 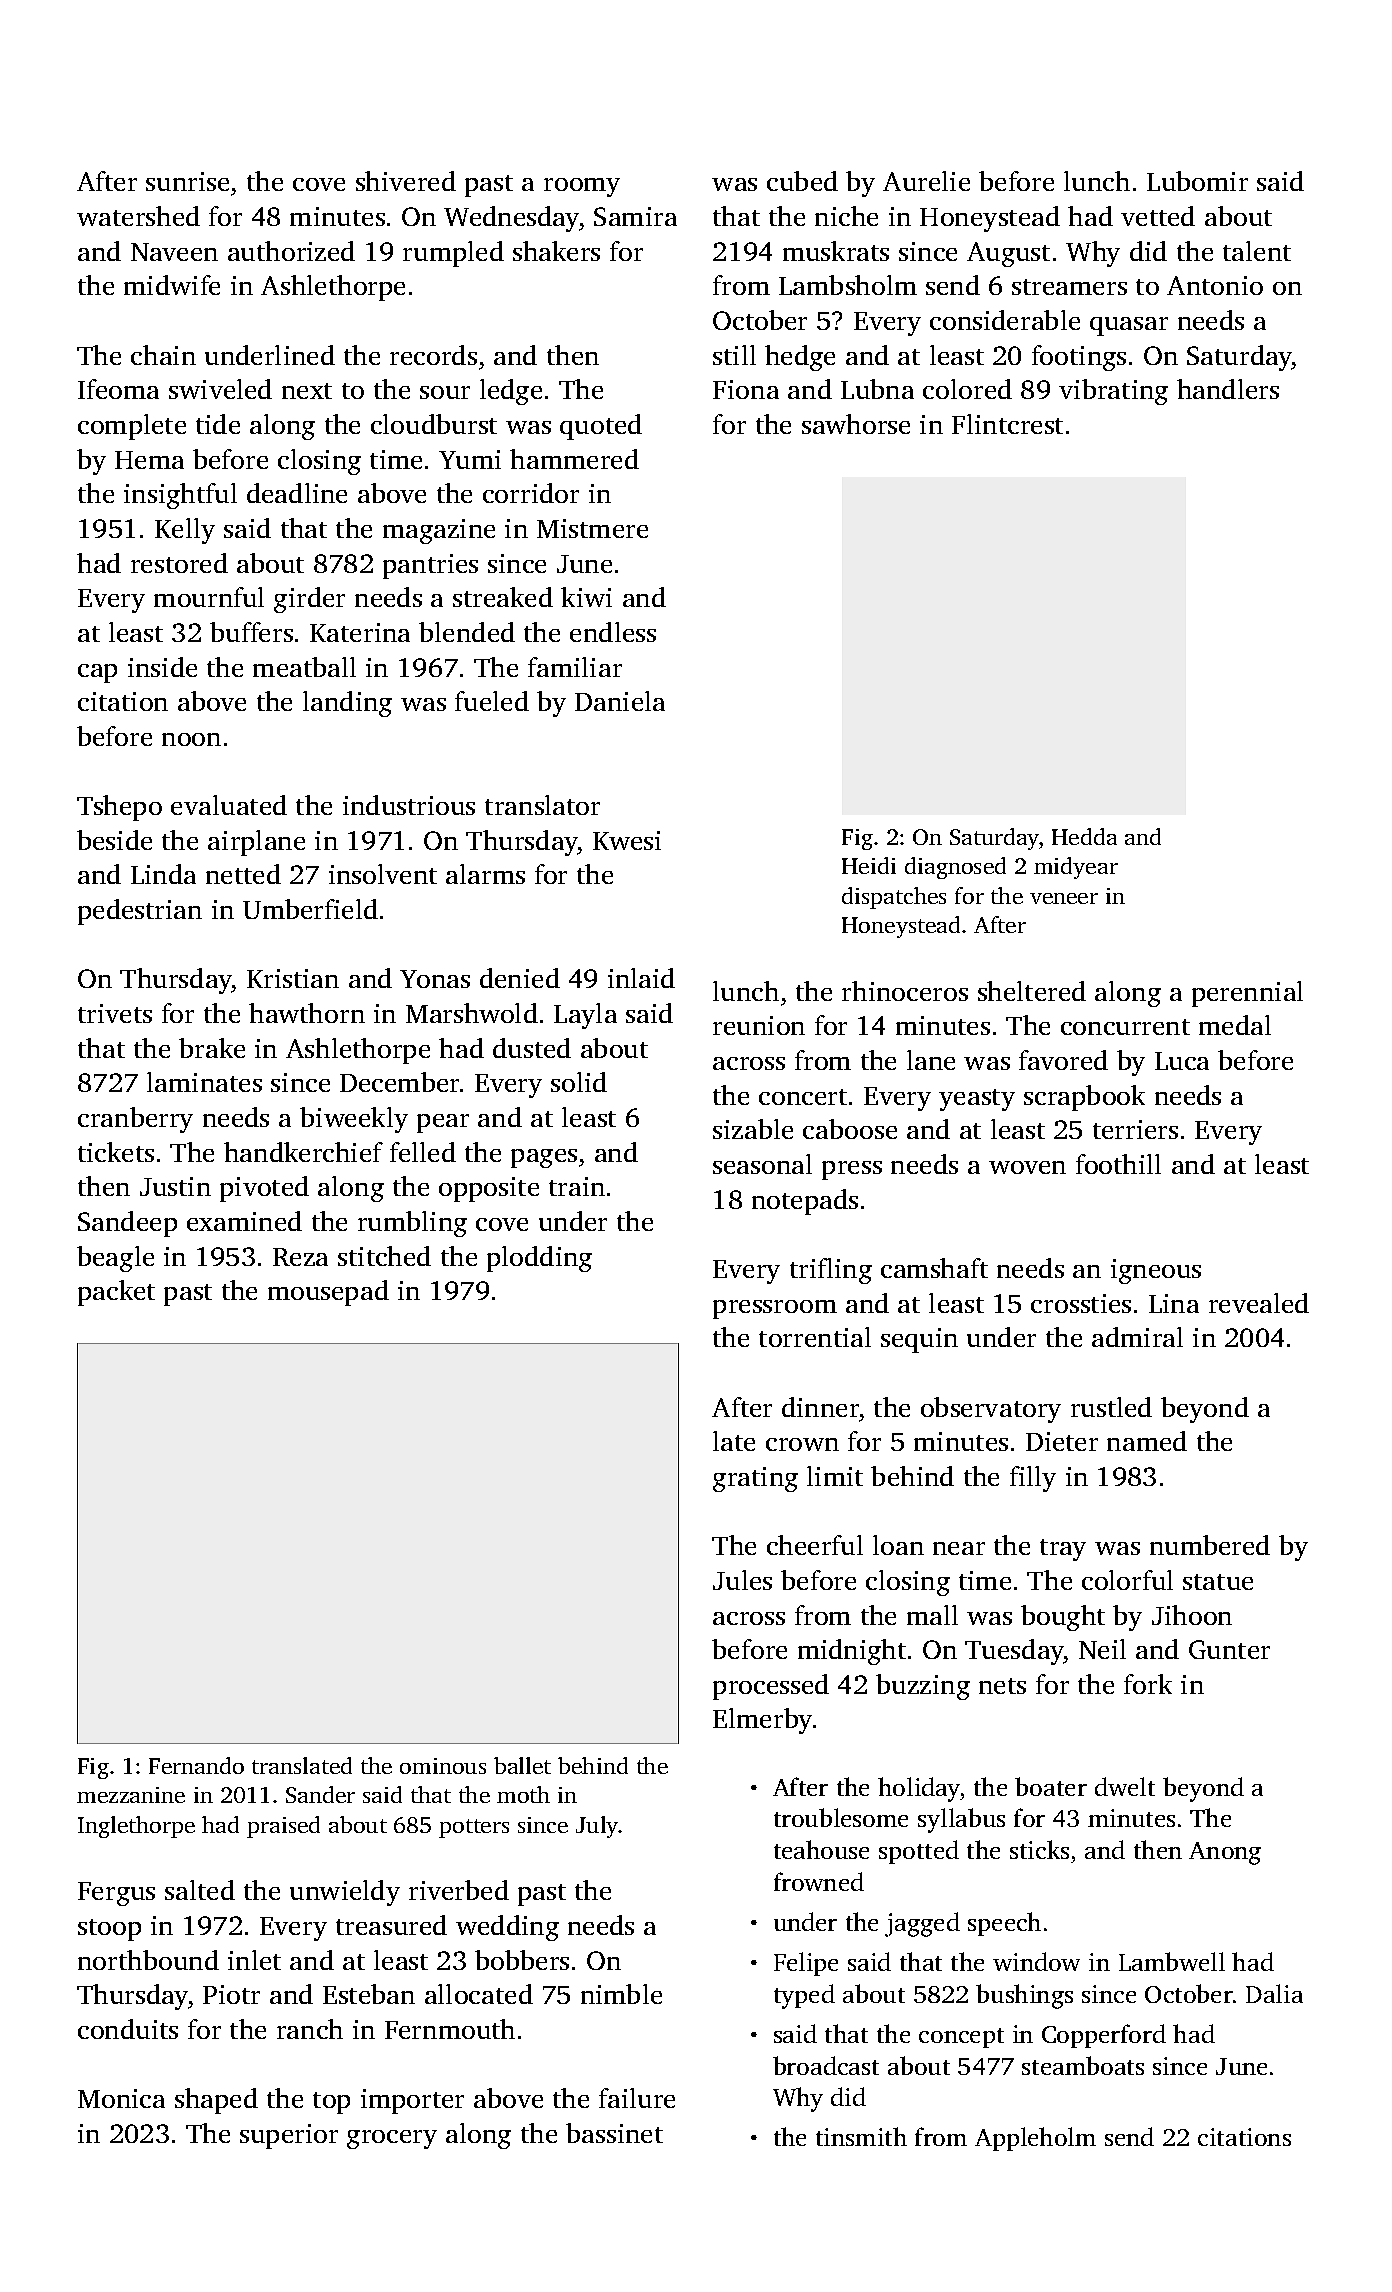 What do you see at coordinates (1051, 1786) in the screenshot?
I see `boater` at bounding box center [1051, 1786].
